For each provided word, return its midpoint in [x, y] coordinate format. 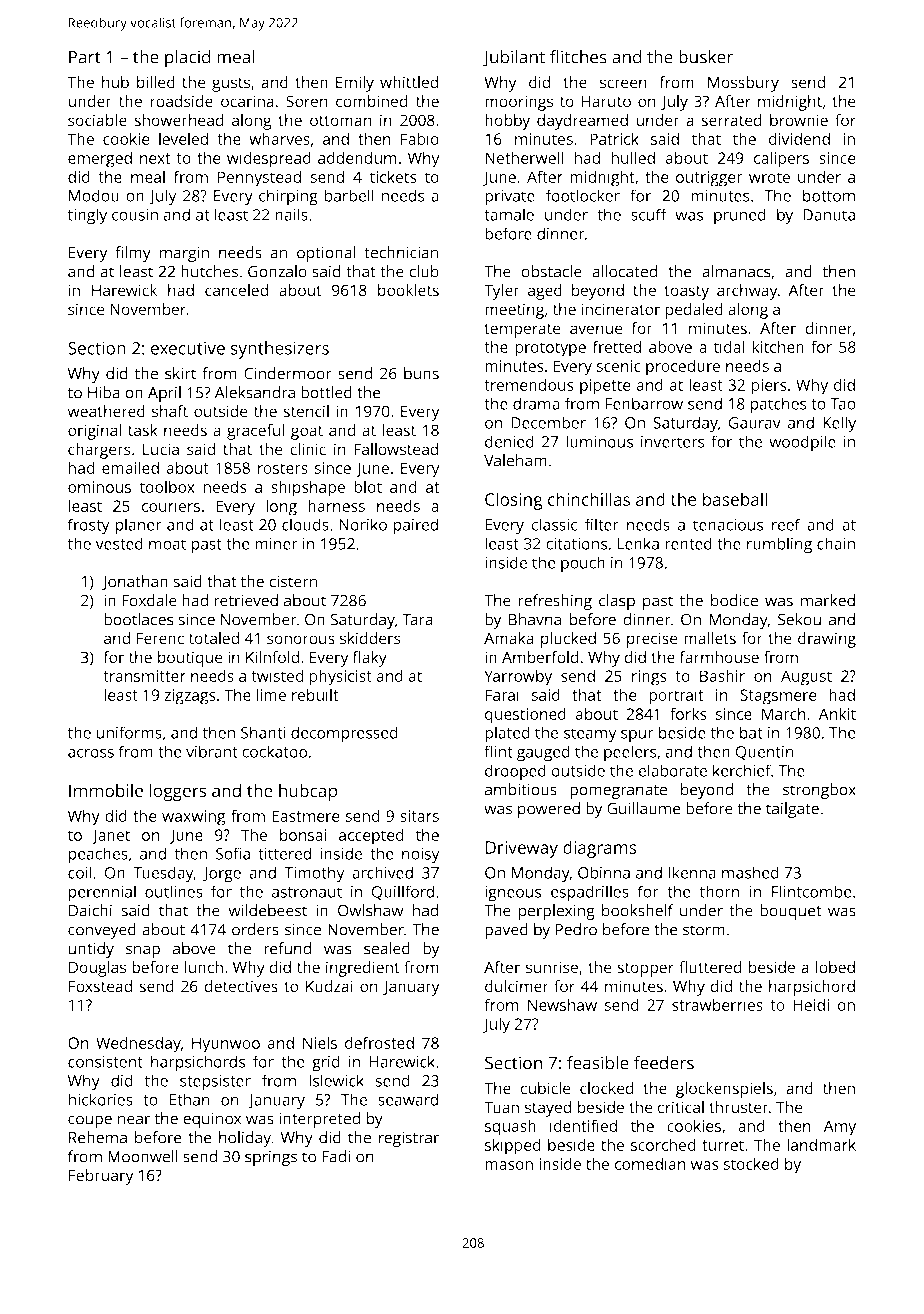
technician [401, 252]
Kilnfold [272, 657]
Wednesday [138, 1044]
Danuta [829, 215]
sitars [419, 816]
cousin [135, 215]
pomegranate [618, 792]
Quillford [403, 893]
